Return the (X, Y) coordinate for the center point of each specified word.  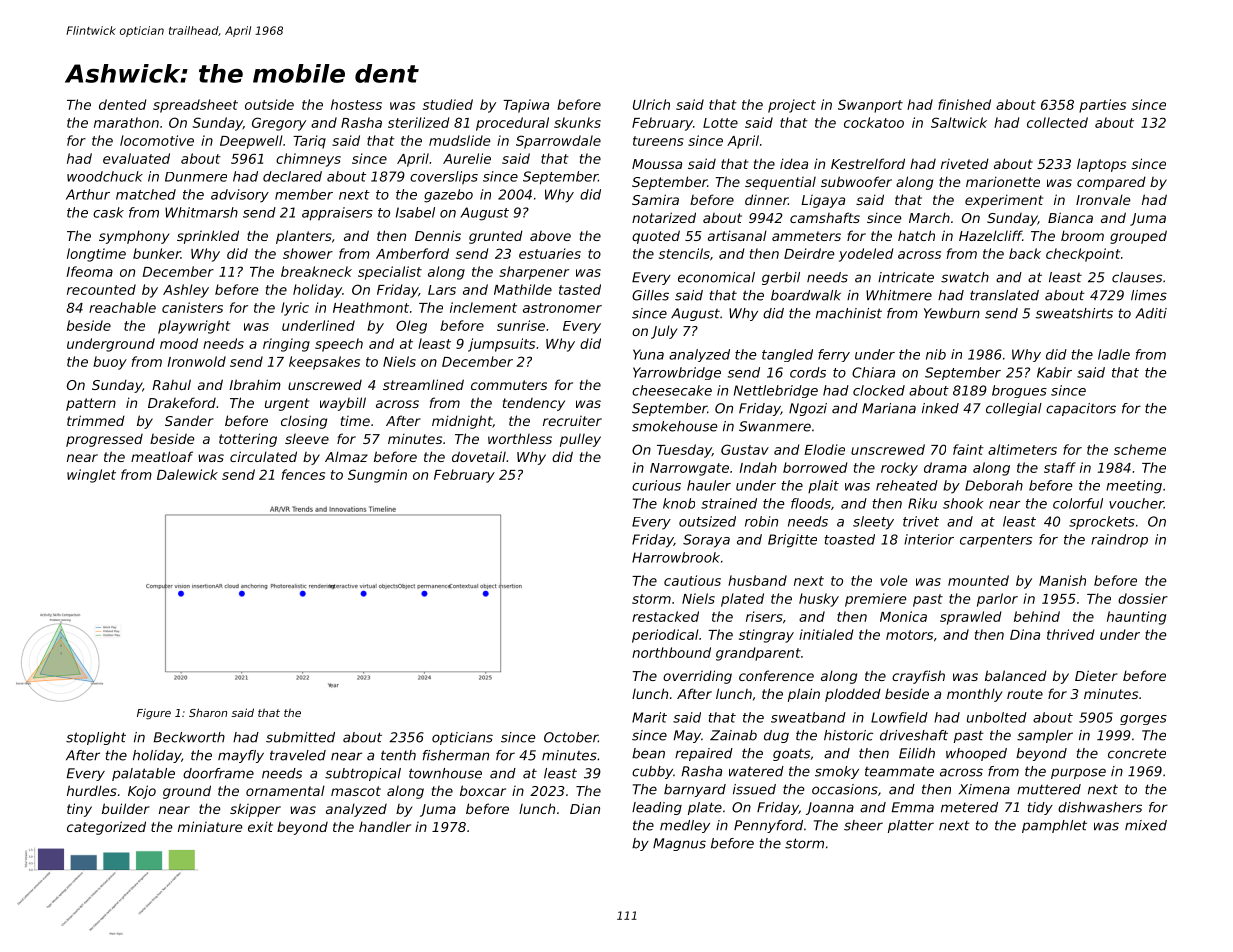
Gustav (745, 449)
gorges (1143, 720)
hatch (916, 235)
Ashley (186, 291)
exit (260, 826)
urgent (287, 404)
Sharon (208, 712)
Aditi (1151, 313)
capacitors (1081, 409)
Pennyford (768, 826)
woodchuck (105, 176)
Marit (649, 717)
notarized (664, 217)
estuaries (550, 253)
